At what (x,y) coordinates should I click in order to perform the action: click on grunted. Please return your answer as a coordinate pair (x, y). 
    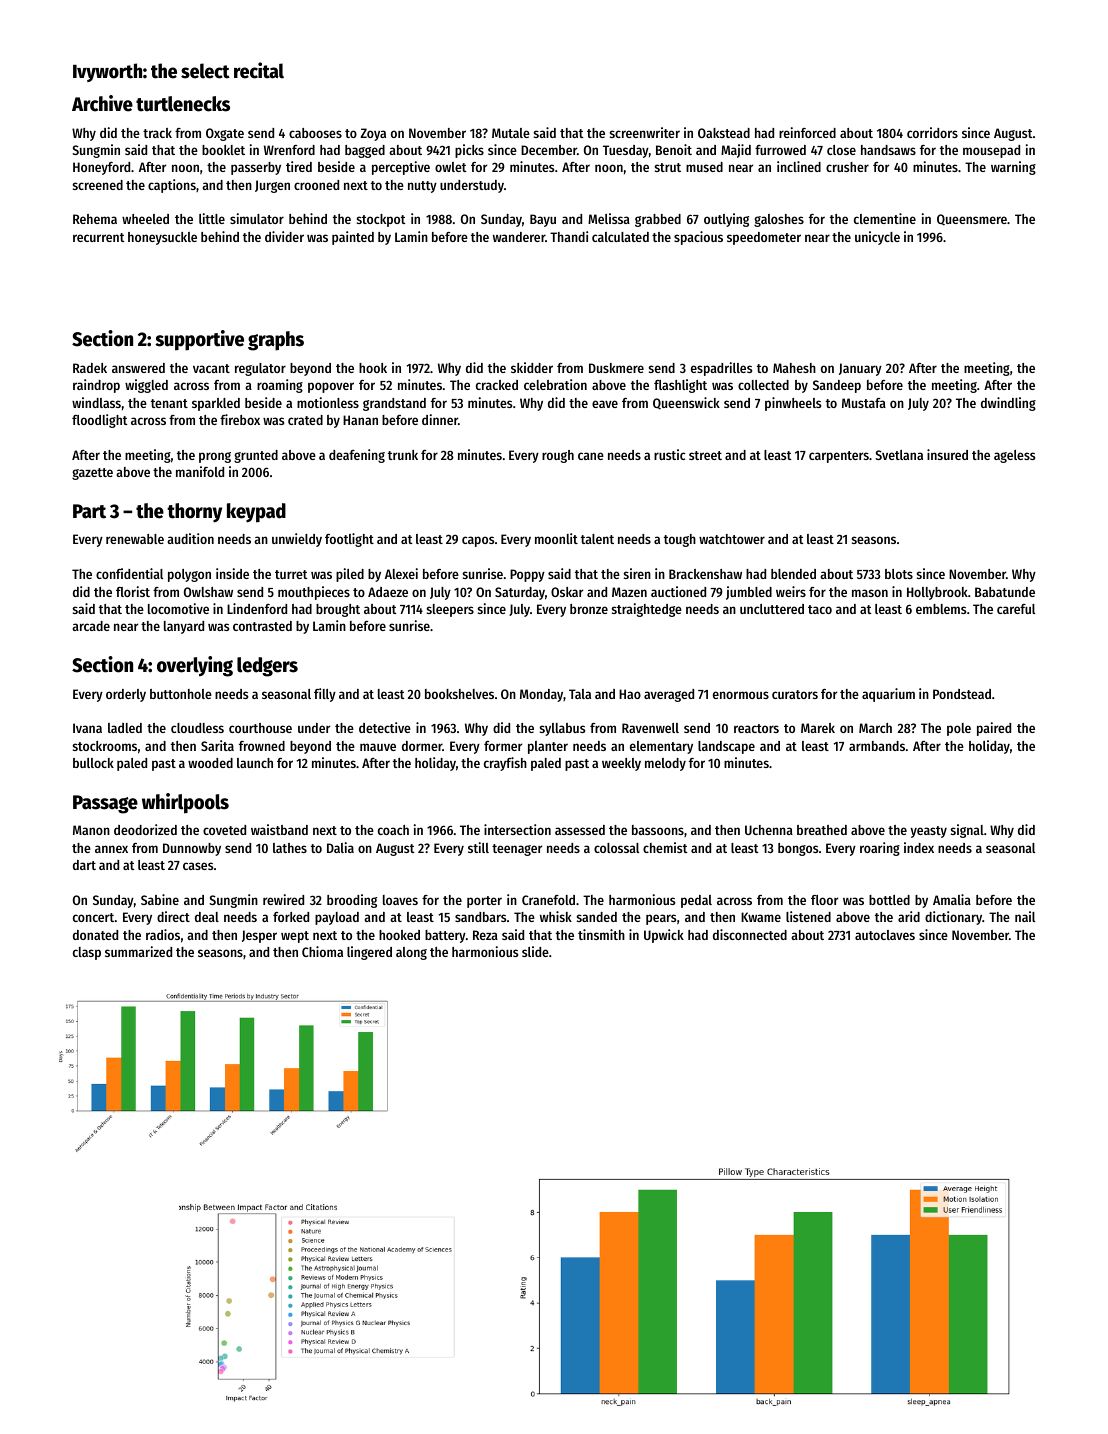
    Looking at the image, I should click on (256, 456).
